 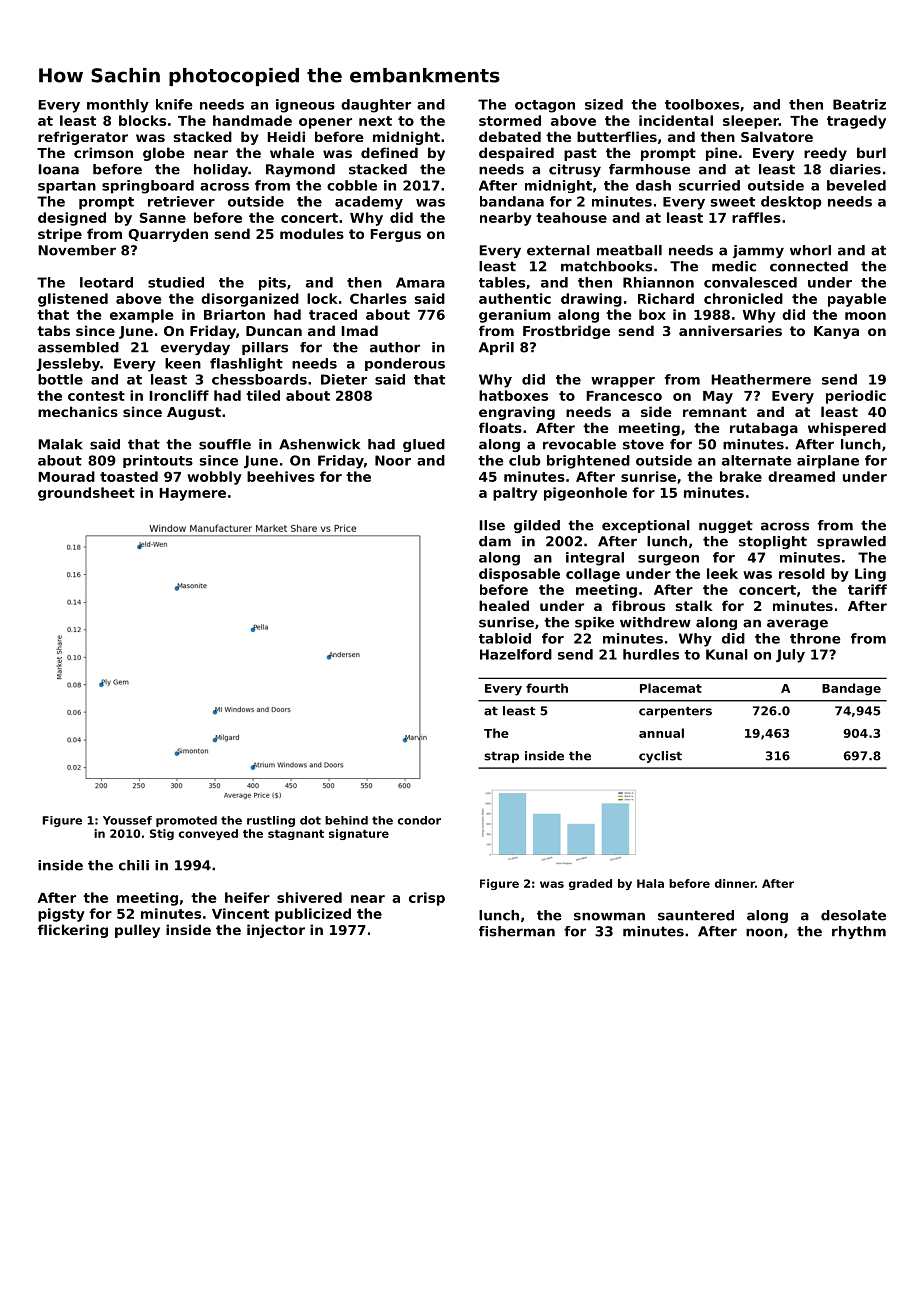 I want to click on whispered, so click(x=847, y=429).
